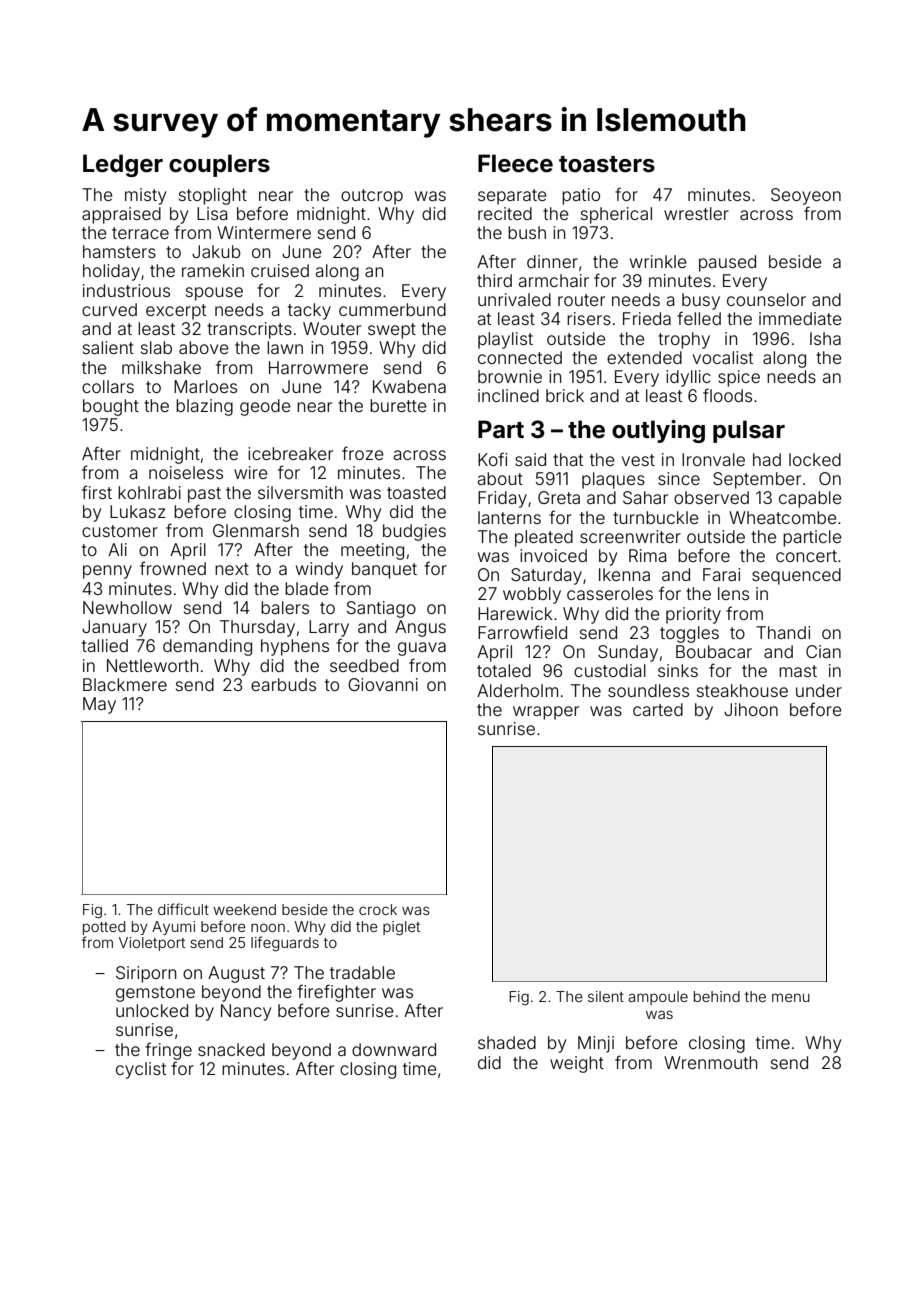  What do you see at coordinates (372, 197) in the page?
I see `outcrop` at bounding box center [372, 197].
